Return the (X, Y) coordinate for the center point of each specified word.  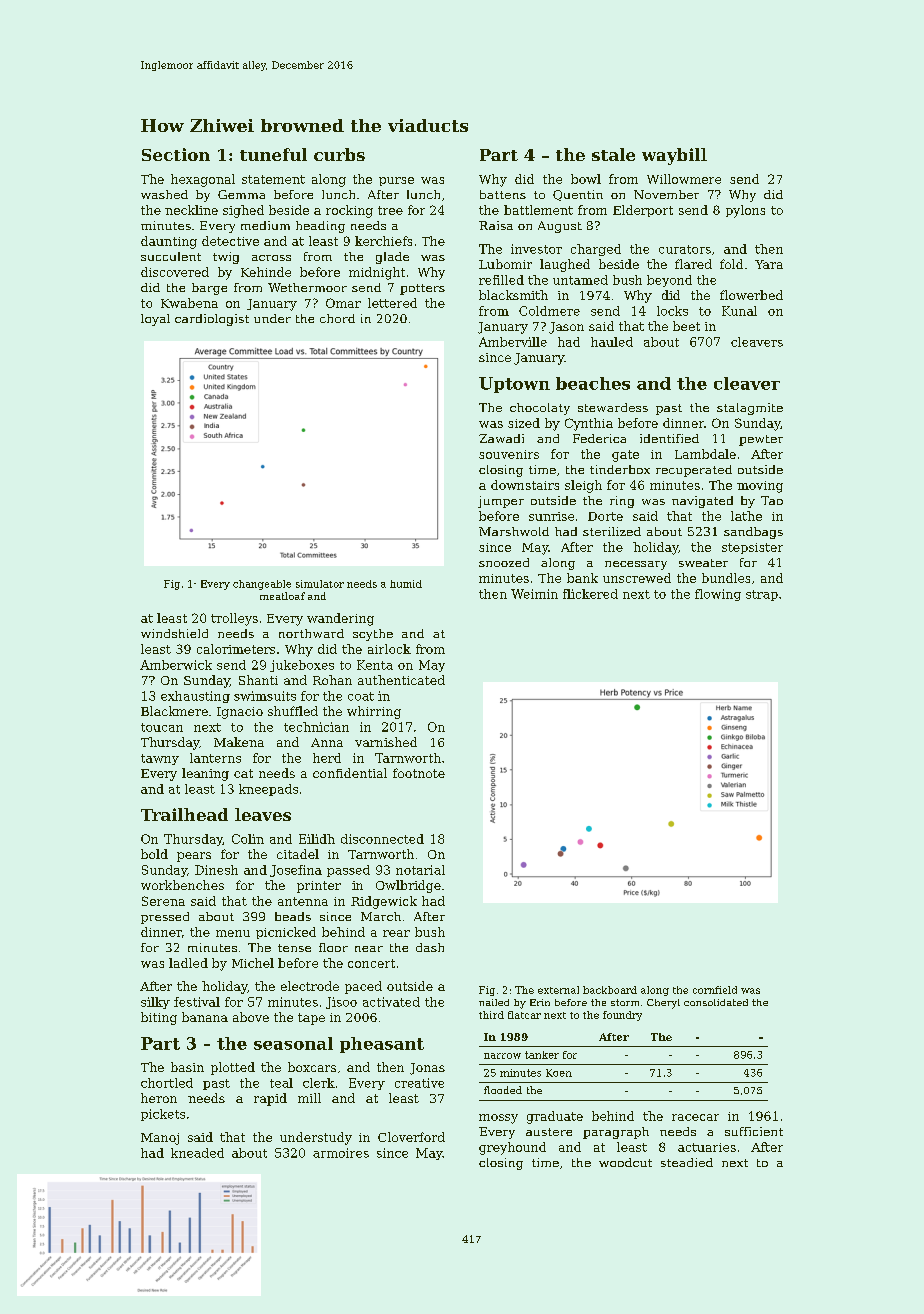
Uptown (514, 385)
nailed (494, 1002)
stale (613, 154)
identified (669, 438)
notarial (420, 870)
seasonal (293, 1043)
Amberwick (176, 665)
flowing (718, 595)
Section (176, 154)
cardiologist (212, 320)
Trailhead (184, 814)
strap (762, 595)
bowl (586, 179)
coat (361, 696)
